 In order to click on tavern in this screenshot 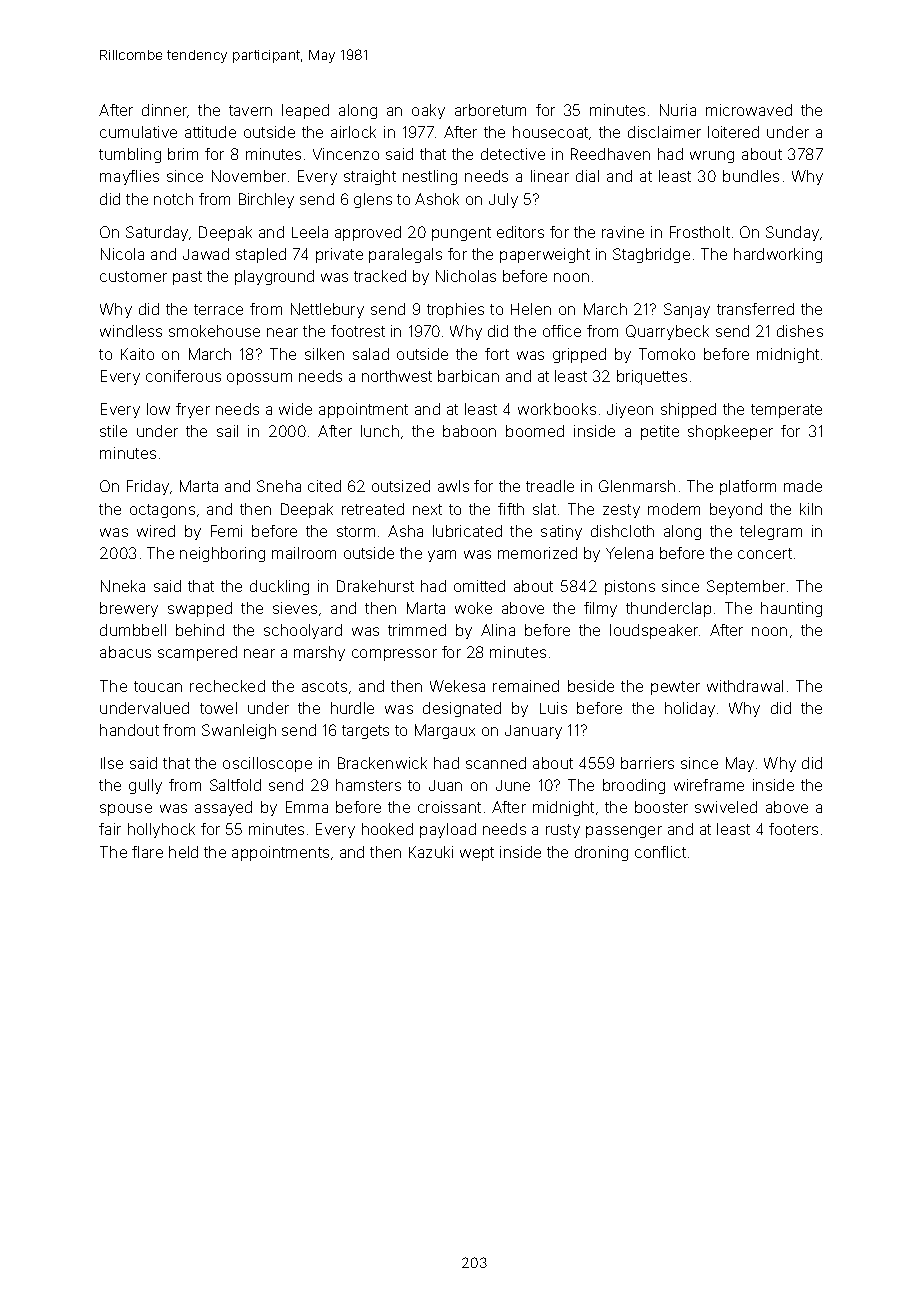, I will do `click(250, 110)`.
